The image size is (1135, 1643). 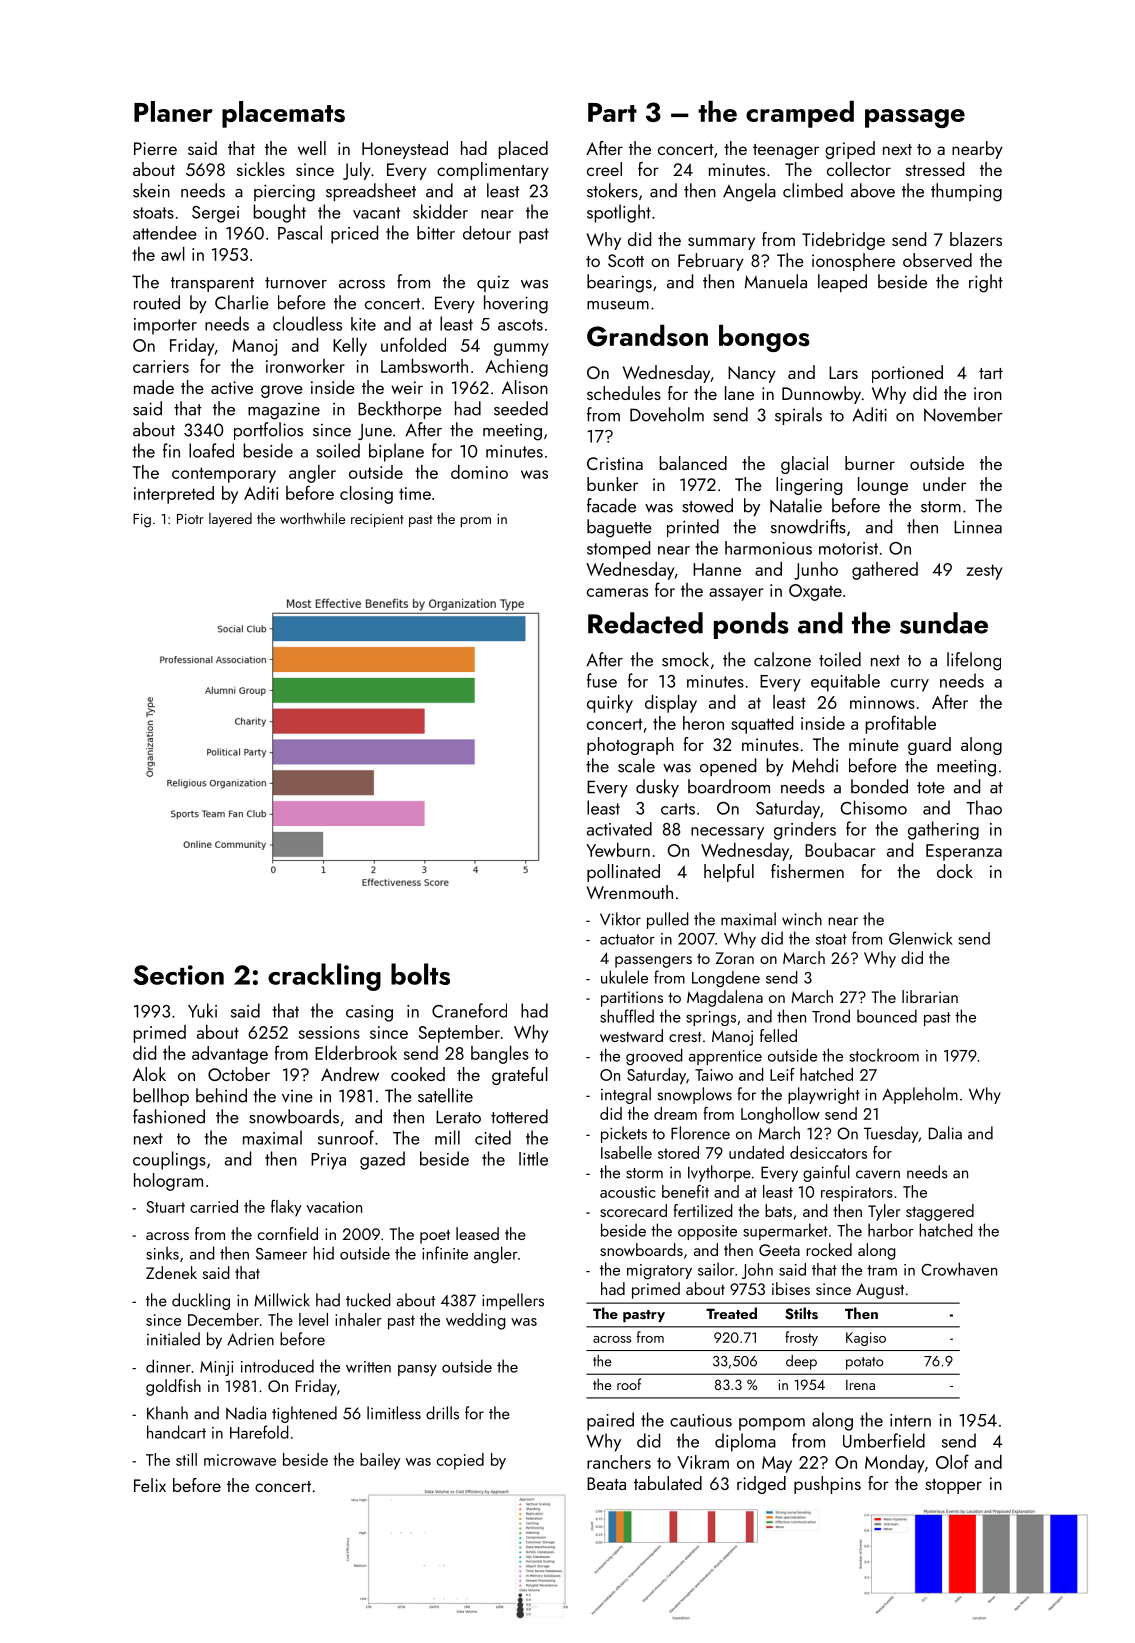 I want to click on bailey, so click(x=380, y=1461).
